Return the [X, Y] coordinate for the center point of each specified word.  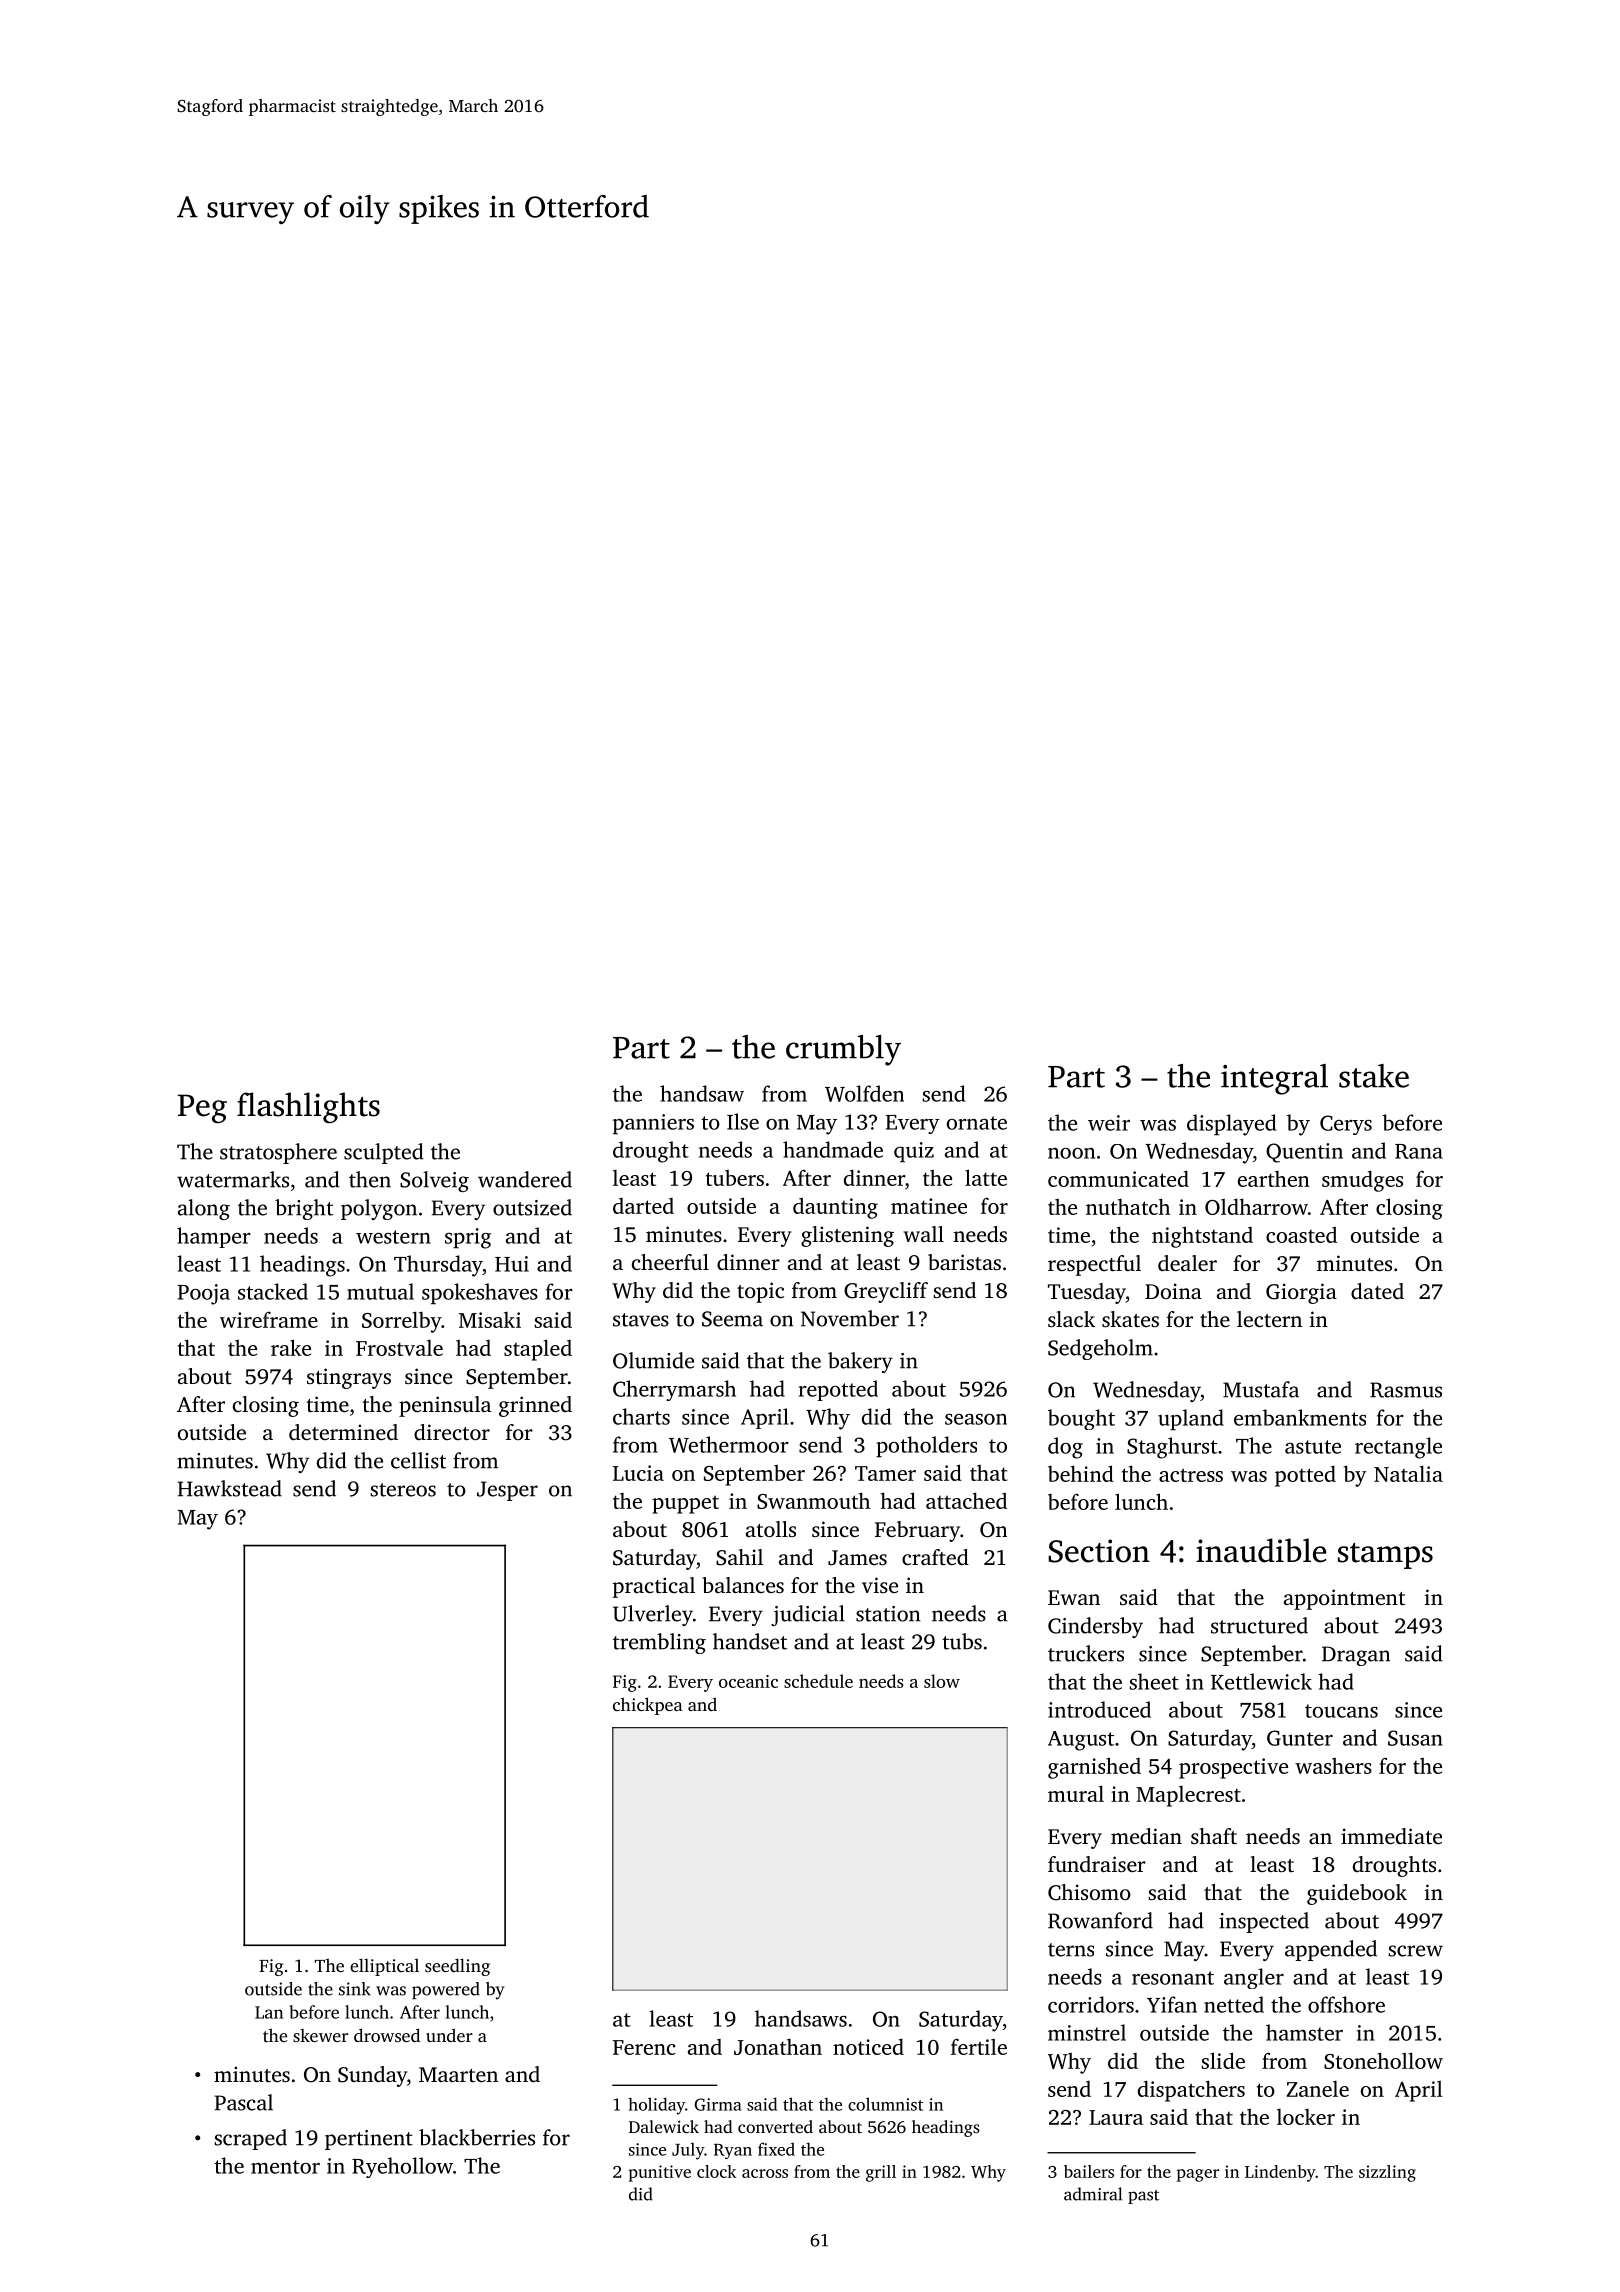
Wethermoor [729, 1444]
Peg [202, 1109]
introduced [1099, 1709]
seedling [457, 1967]
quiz [914, 1152]
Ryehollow [402, 2167]
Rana [1419, 1151]
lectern [1269, 1319]
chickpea [648, 1706]
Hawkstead [230, 1488]
